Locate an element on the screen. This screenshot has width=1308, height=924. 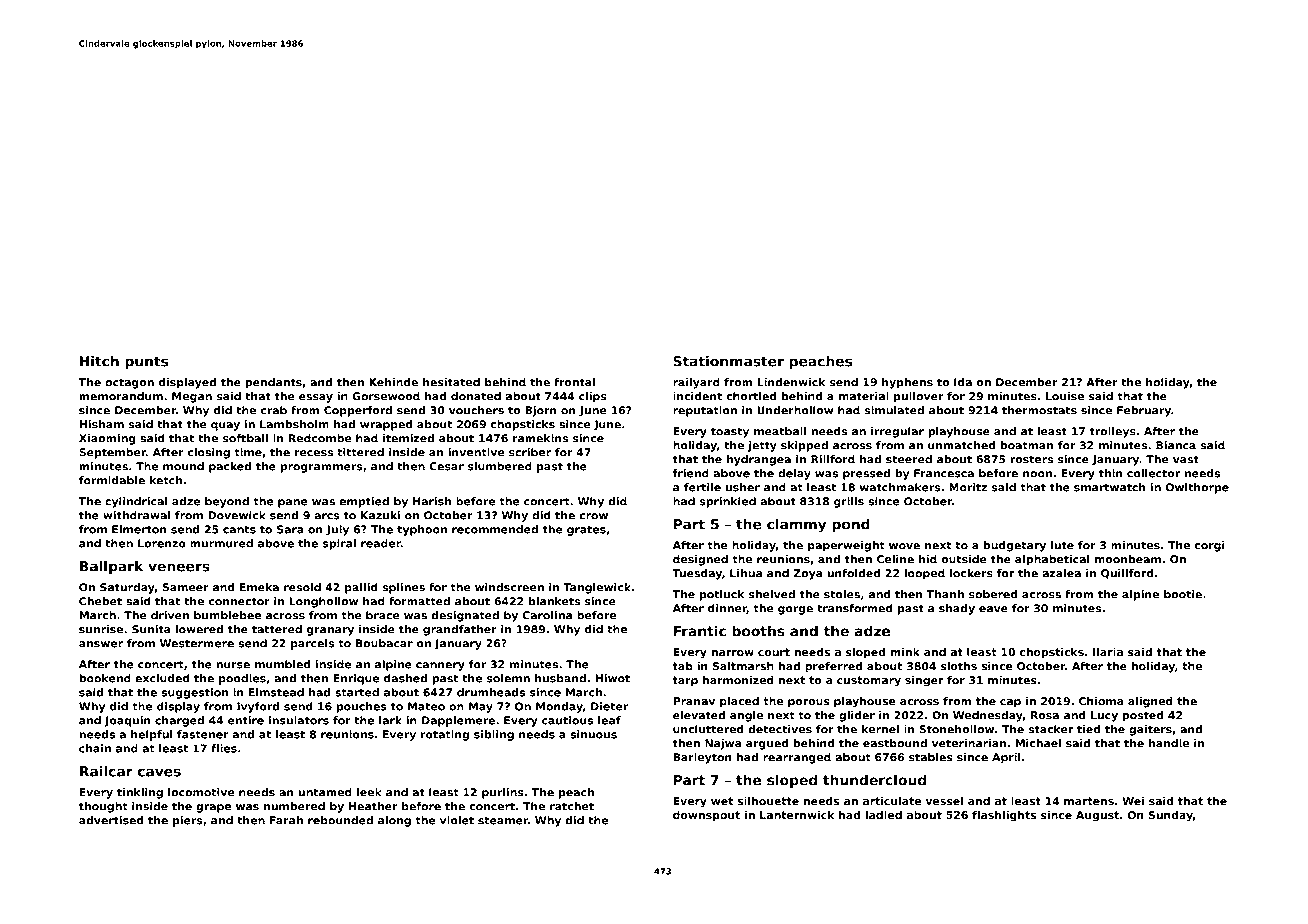
September is located at coordinates (112, 453).
